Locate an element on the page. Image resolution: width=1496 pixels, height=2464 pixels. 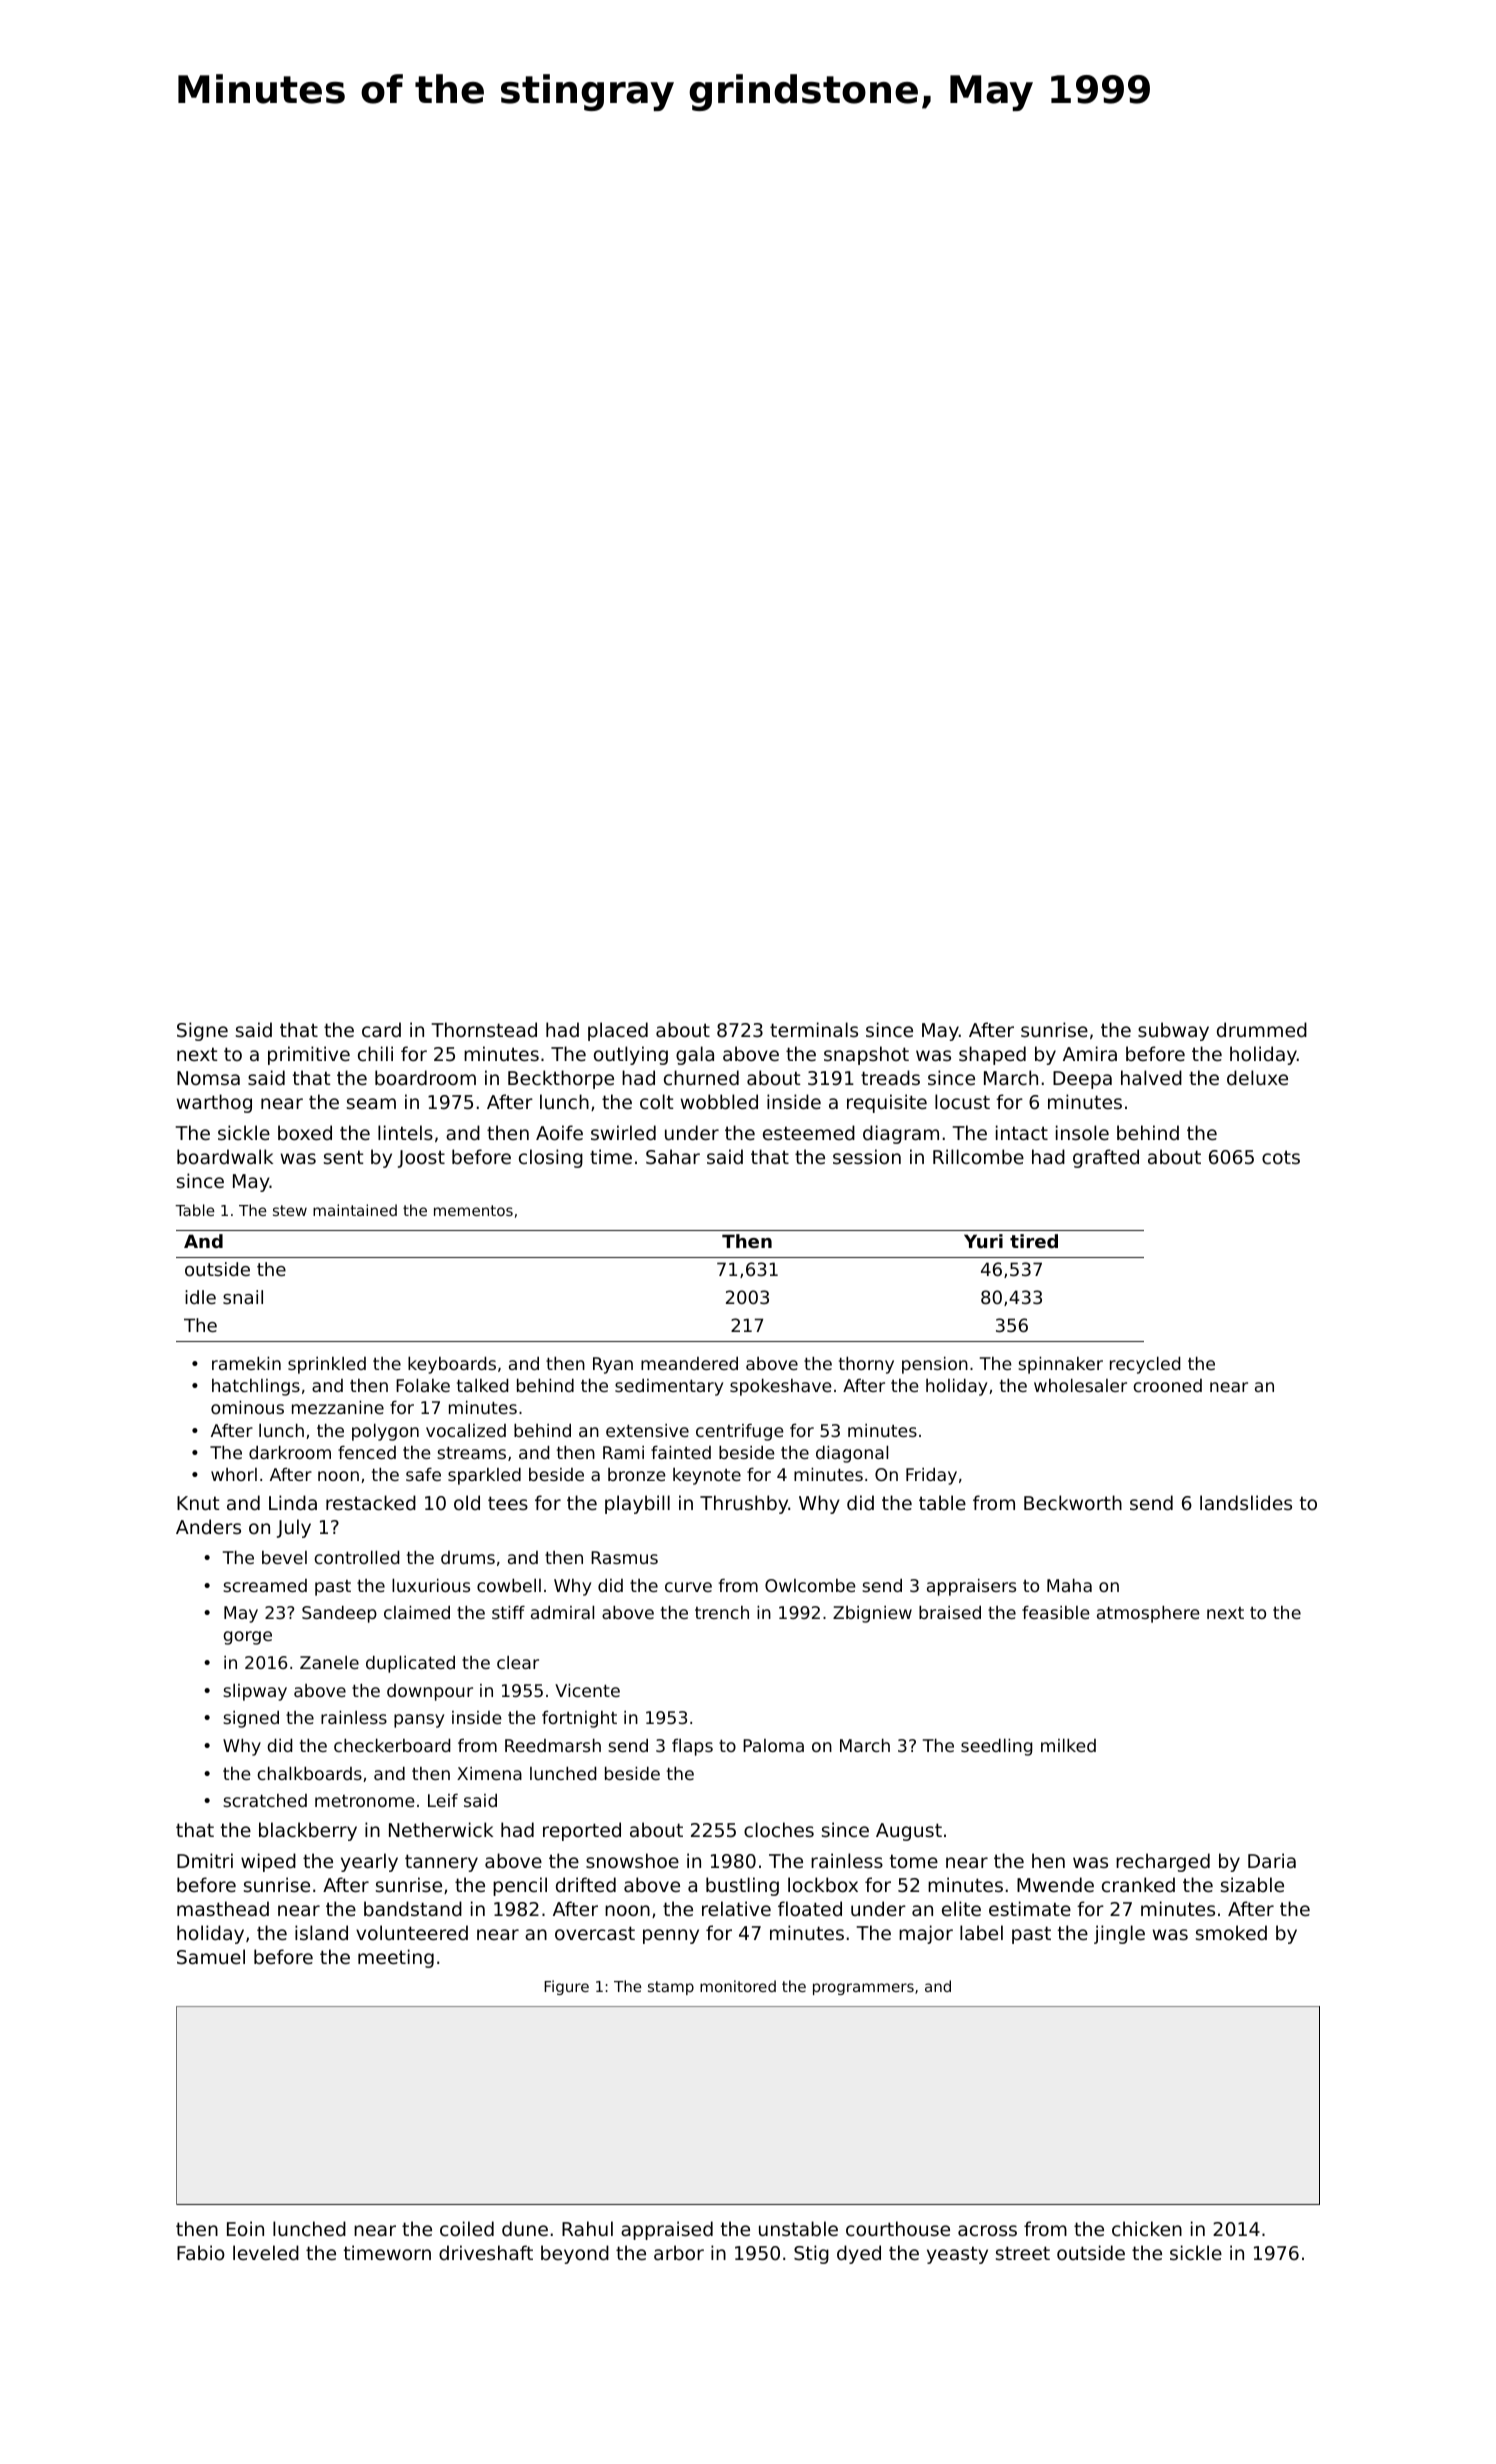
August is located at coordinates (909, 1832).
